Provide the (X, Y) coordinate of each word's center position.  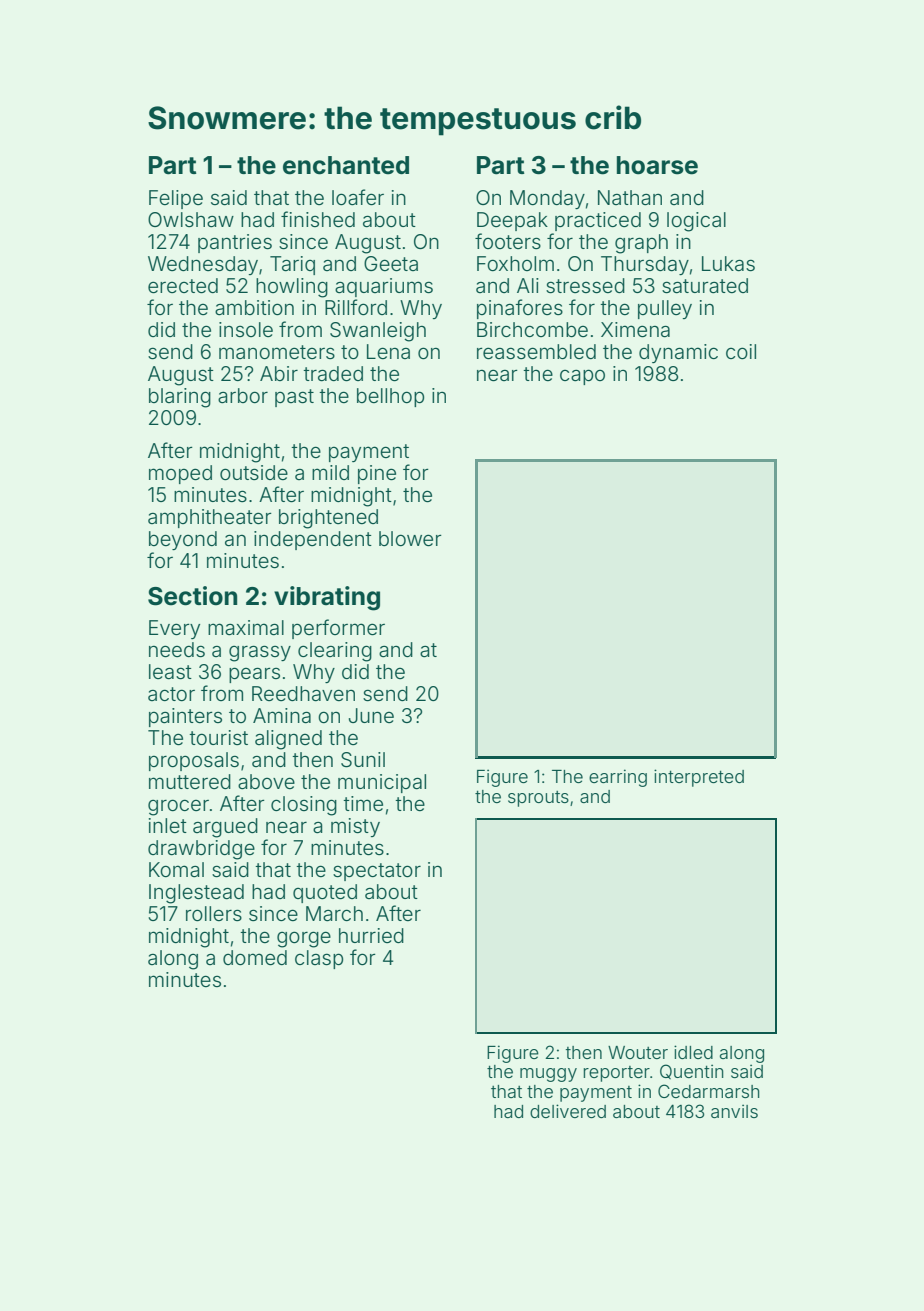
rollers (214, 913)
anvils (734, 1111)
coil (741, 351)
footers (508, 241)
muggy (548, 1075)
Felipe (176, 199)
